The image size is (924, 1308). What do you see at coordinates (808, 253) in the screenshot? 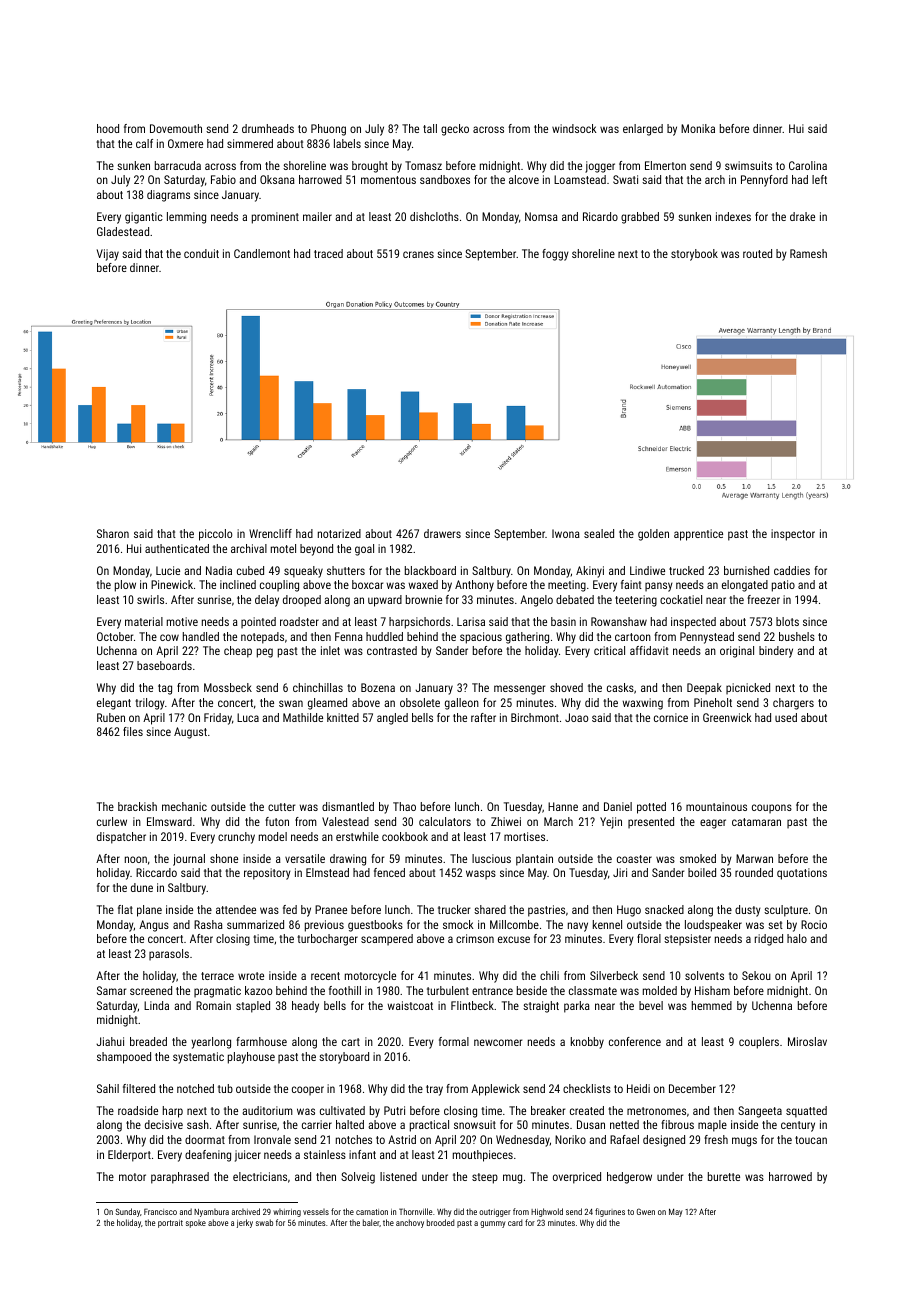
I see `Ramesh` at bounding box center [808, 253].
